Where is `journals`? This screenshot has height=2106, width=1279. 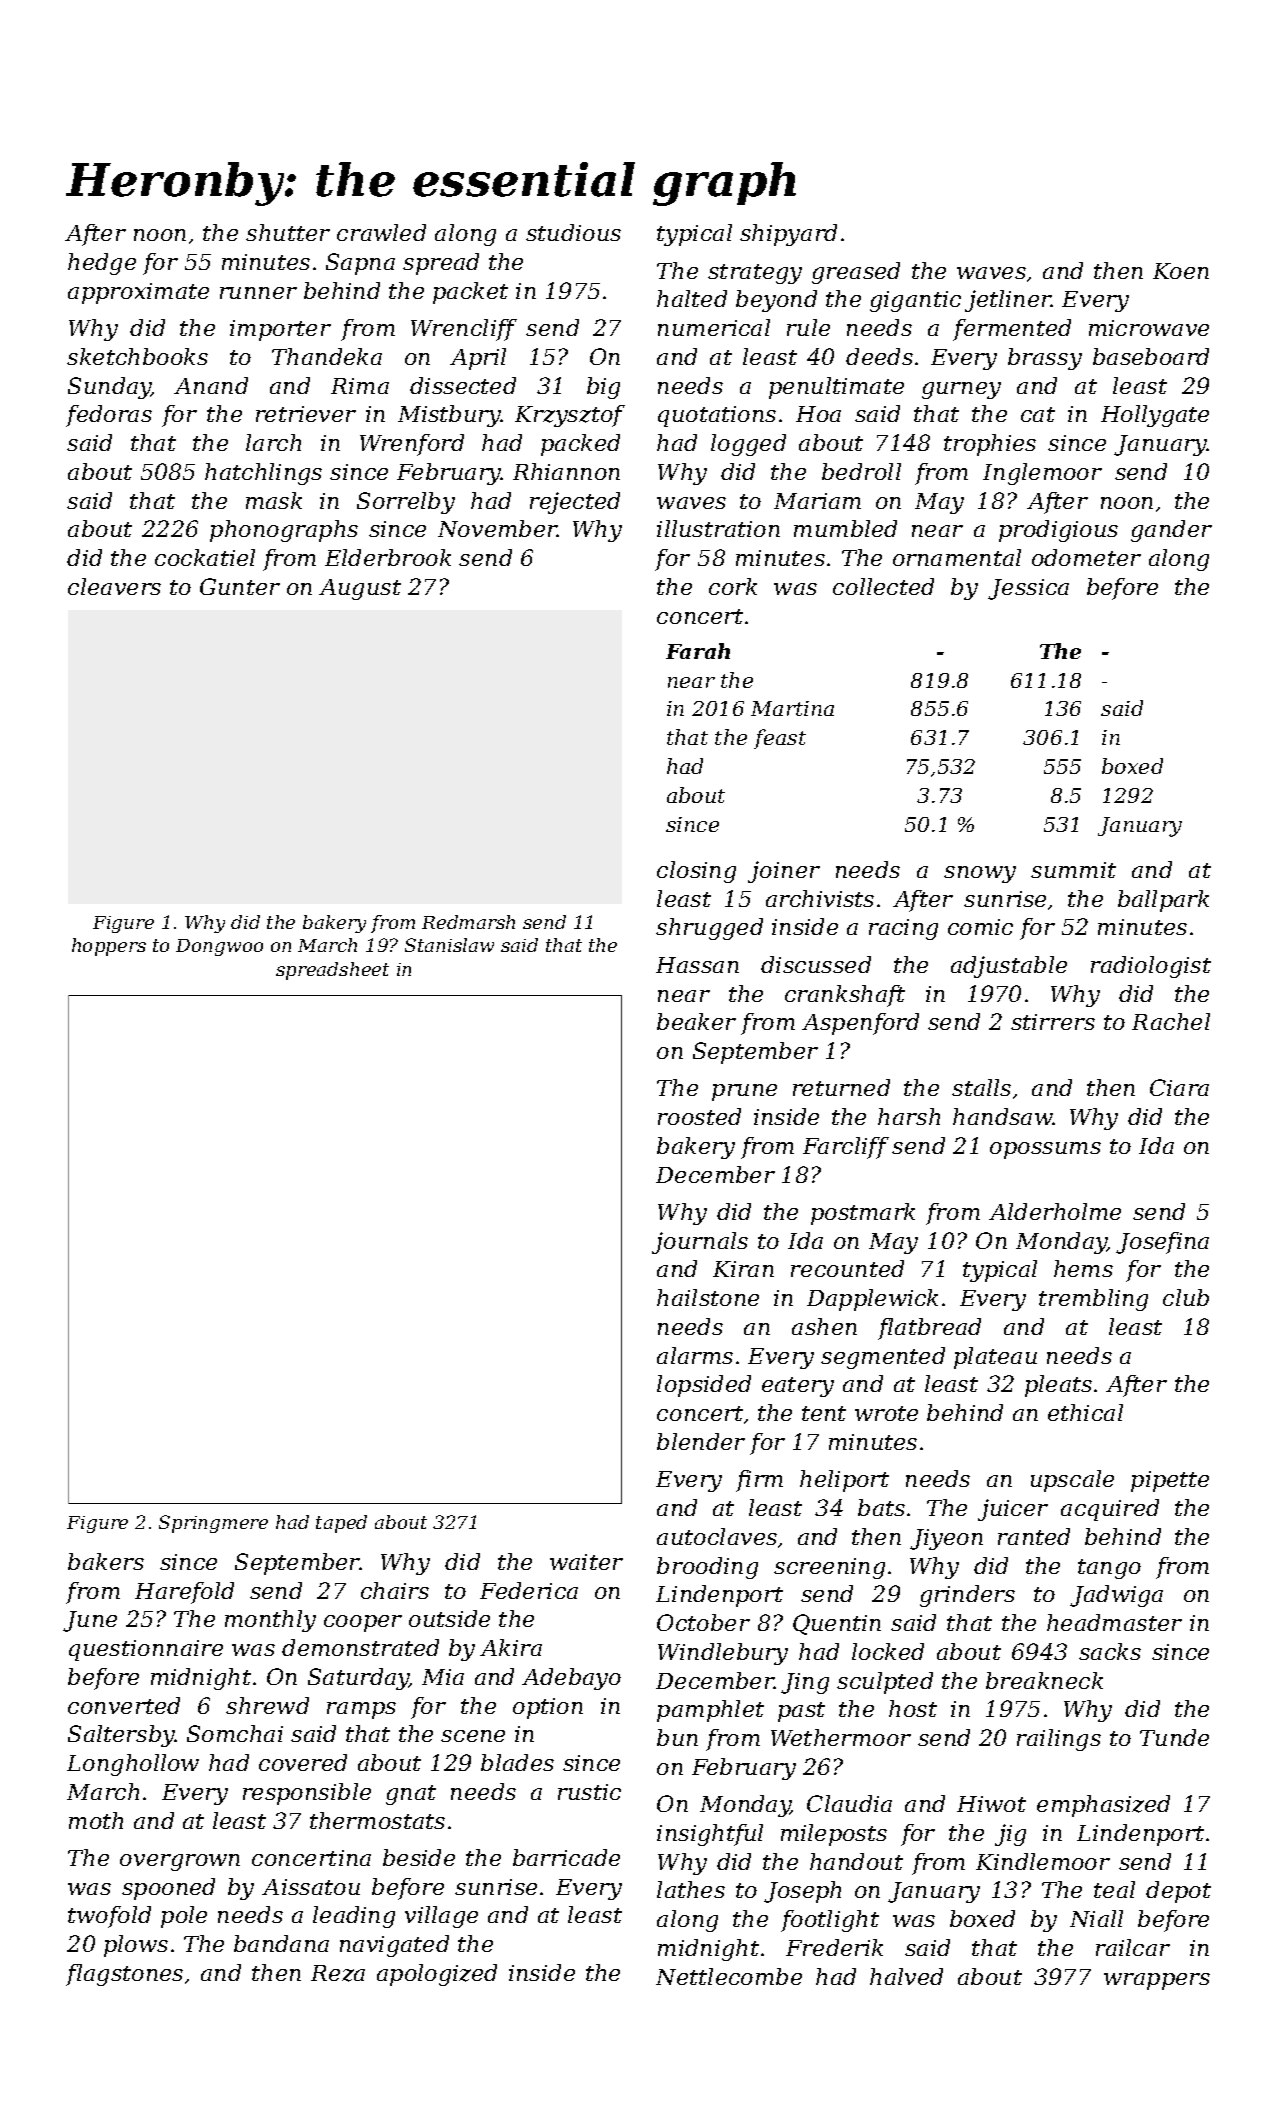 journals is located at coordinates (700, 1243).
